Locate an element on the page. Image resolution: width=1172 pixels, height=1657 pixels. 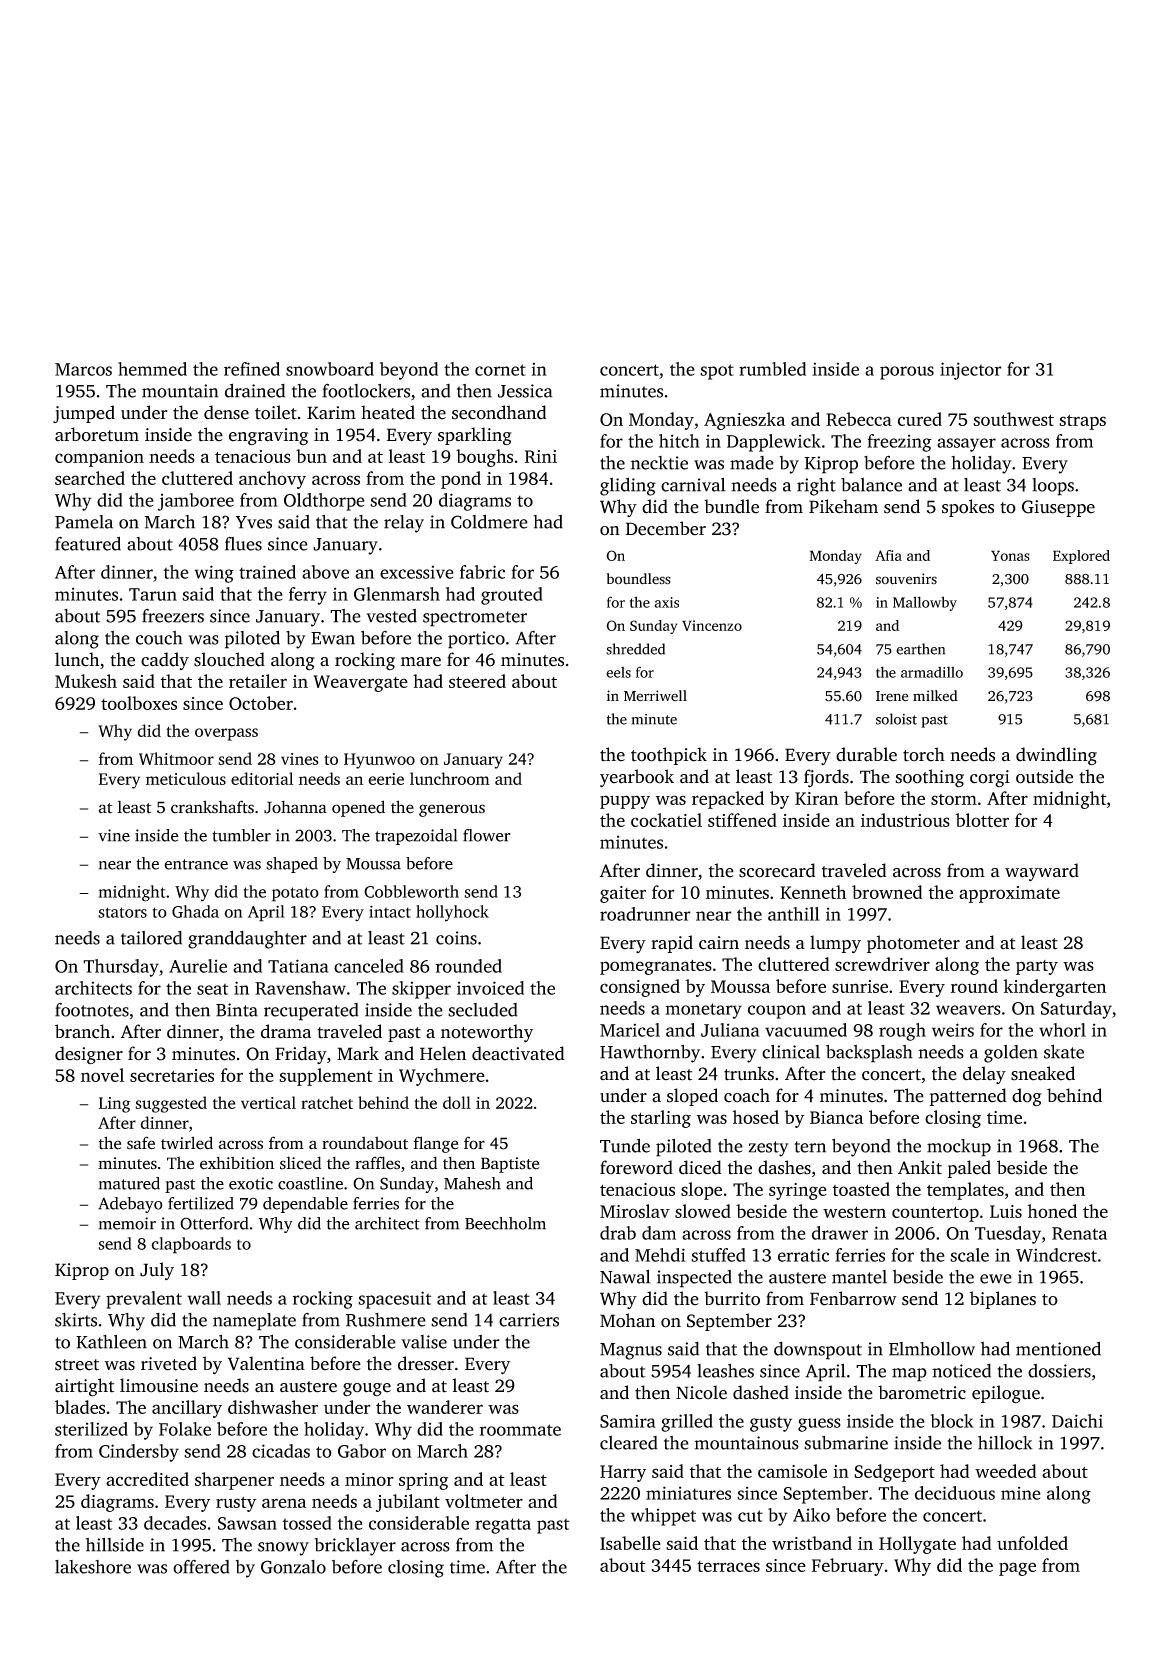
injector is located at coordinates (971, 371).
